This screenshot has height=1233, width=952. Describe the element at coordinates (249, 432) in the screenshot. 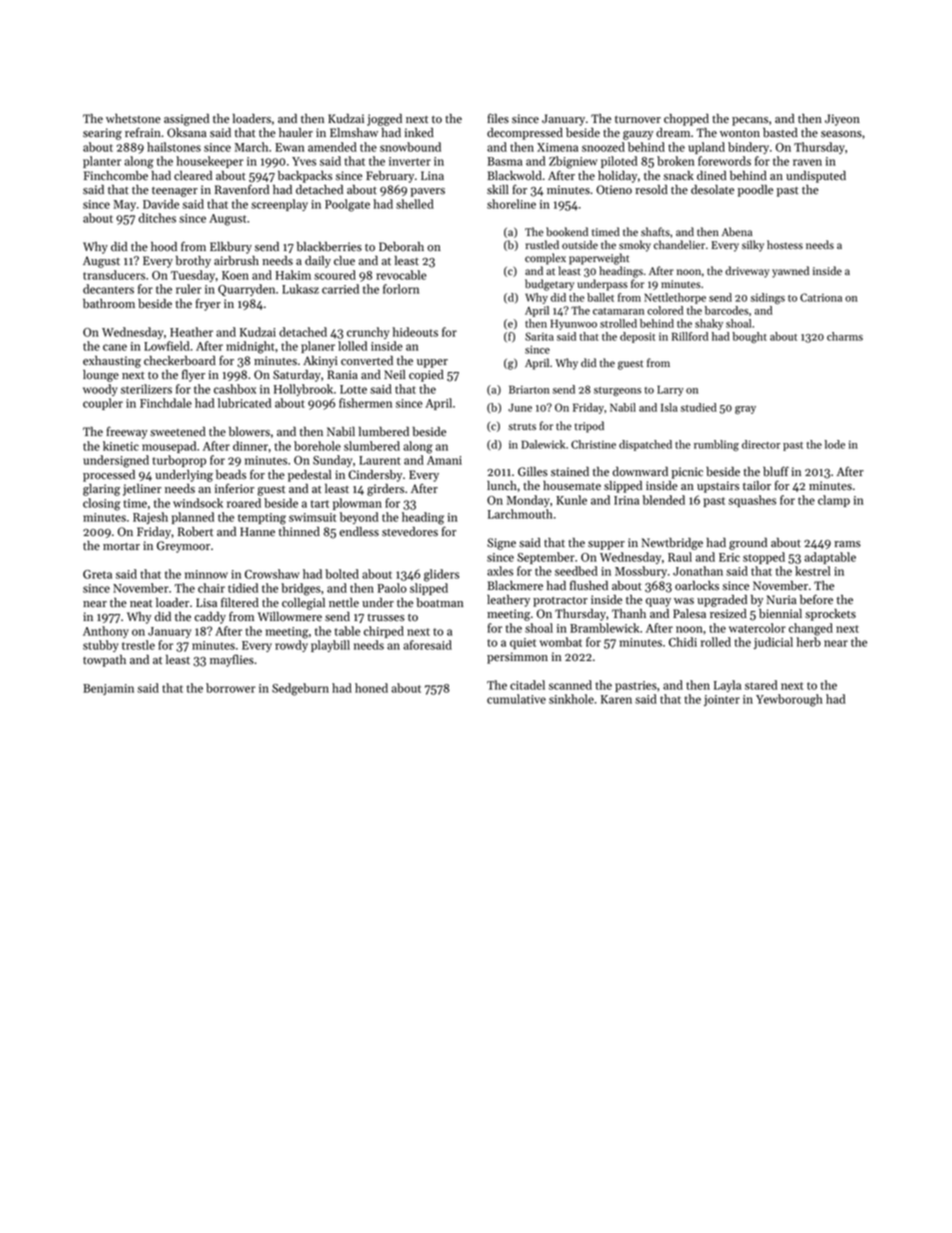

I see `blowers` at that location.
